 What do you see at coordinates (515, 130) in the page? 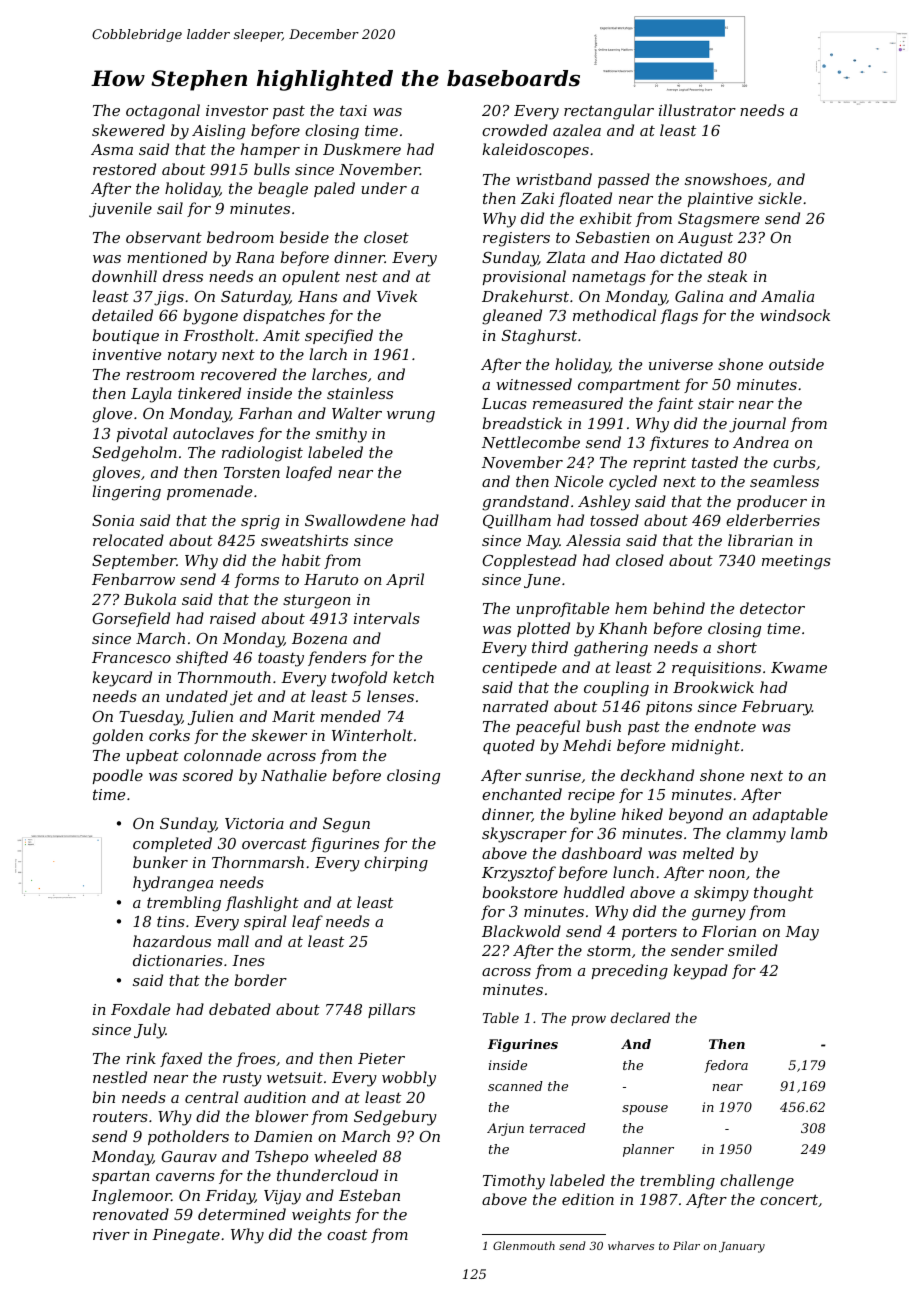
I see `crowded` at bounding box center [515, 130].
